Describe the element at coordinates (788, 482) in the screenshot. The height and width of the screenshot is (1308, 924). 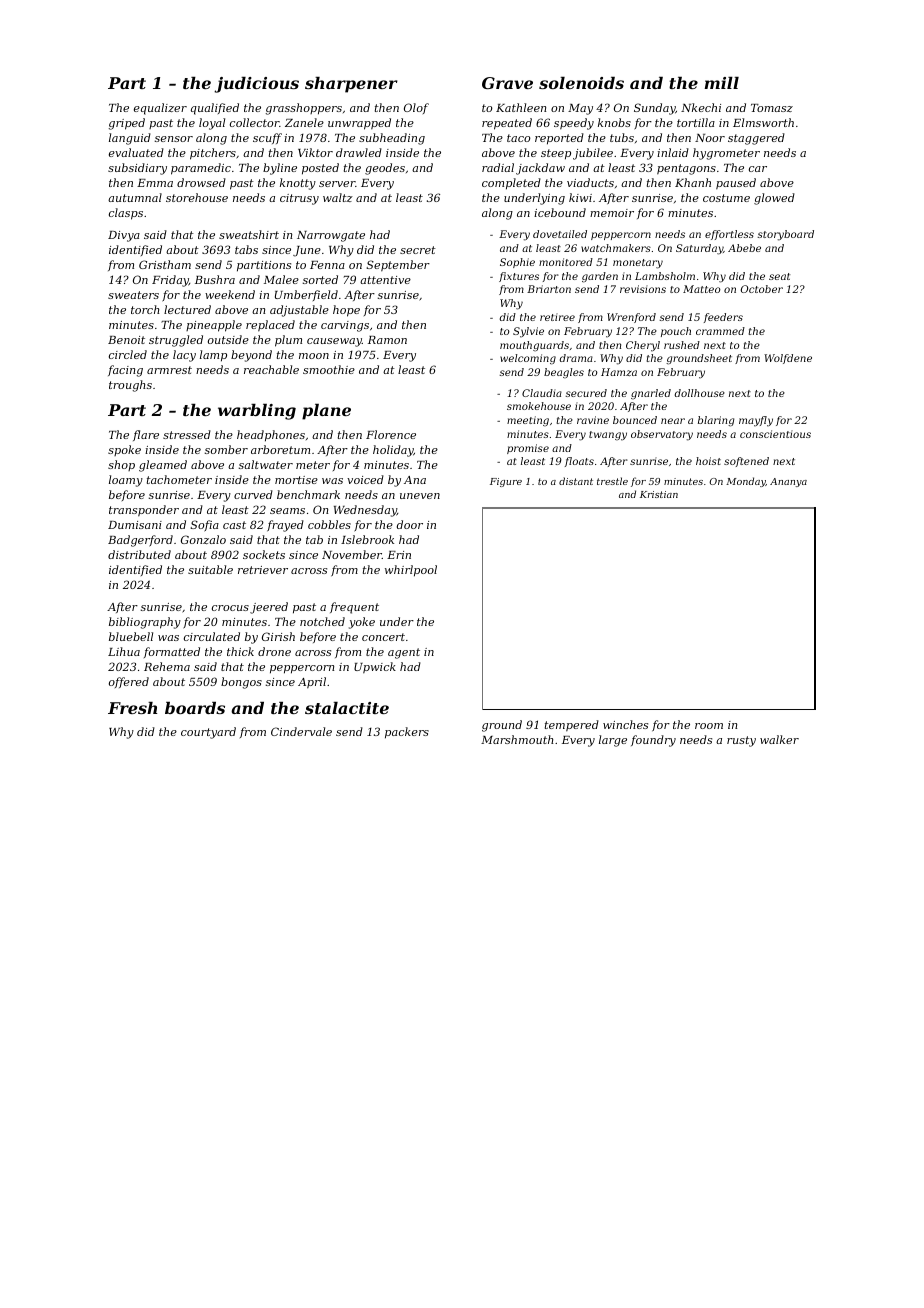
I see `Ananya` at that location.
